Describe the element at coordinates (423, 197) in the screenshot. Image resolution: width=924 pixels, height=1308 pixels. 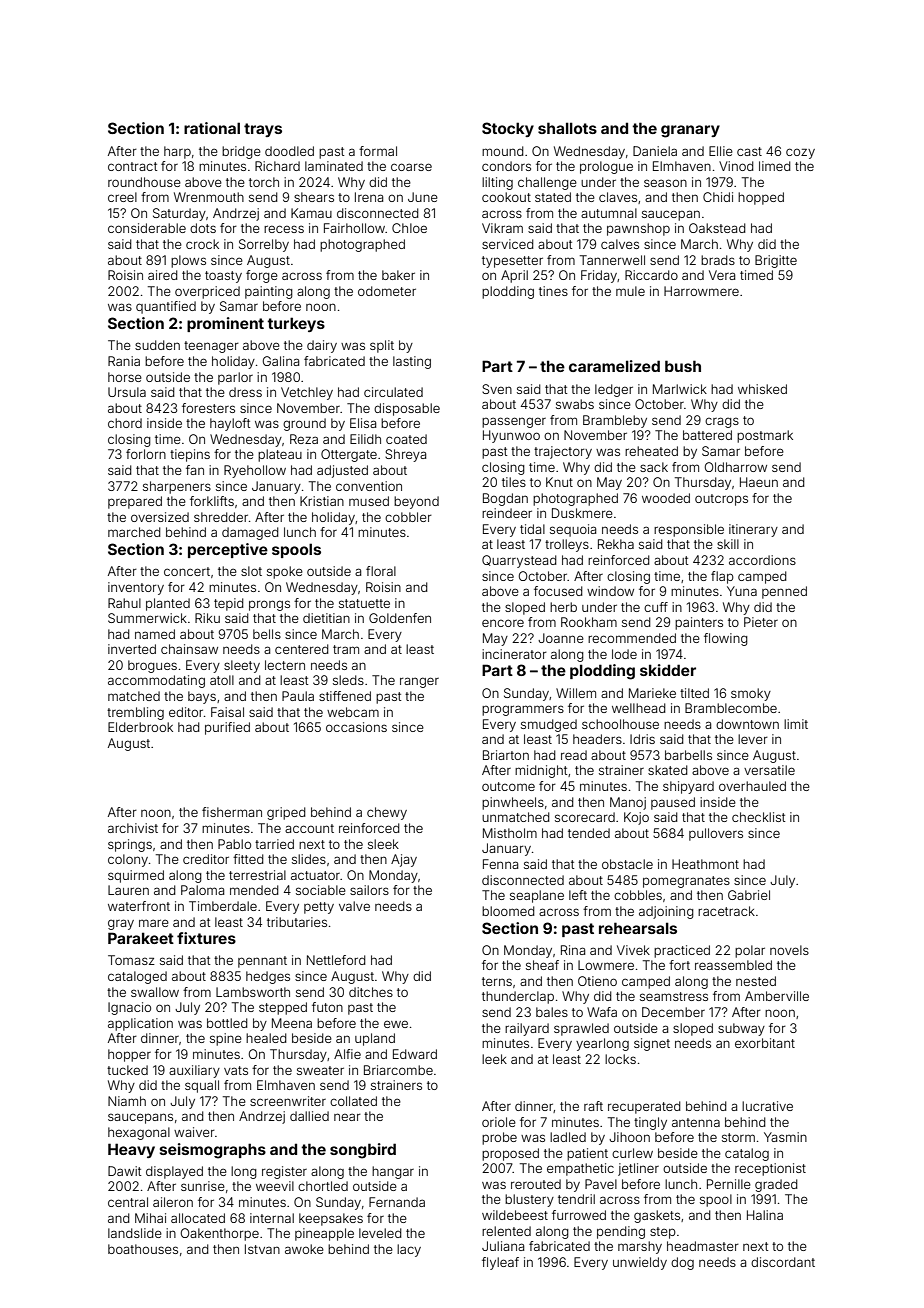
I see `June` at that location.
